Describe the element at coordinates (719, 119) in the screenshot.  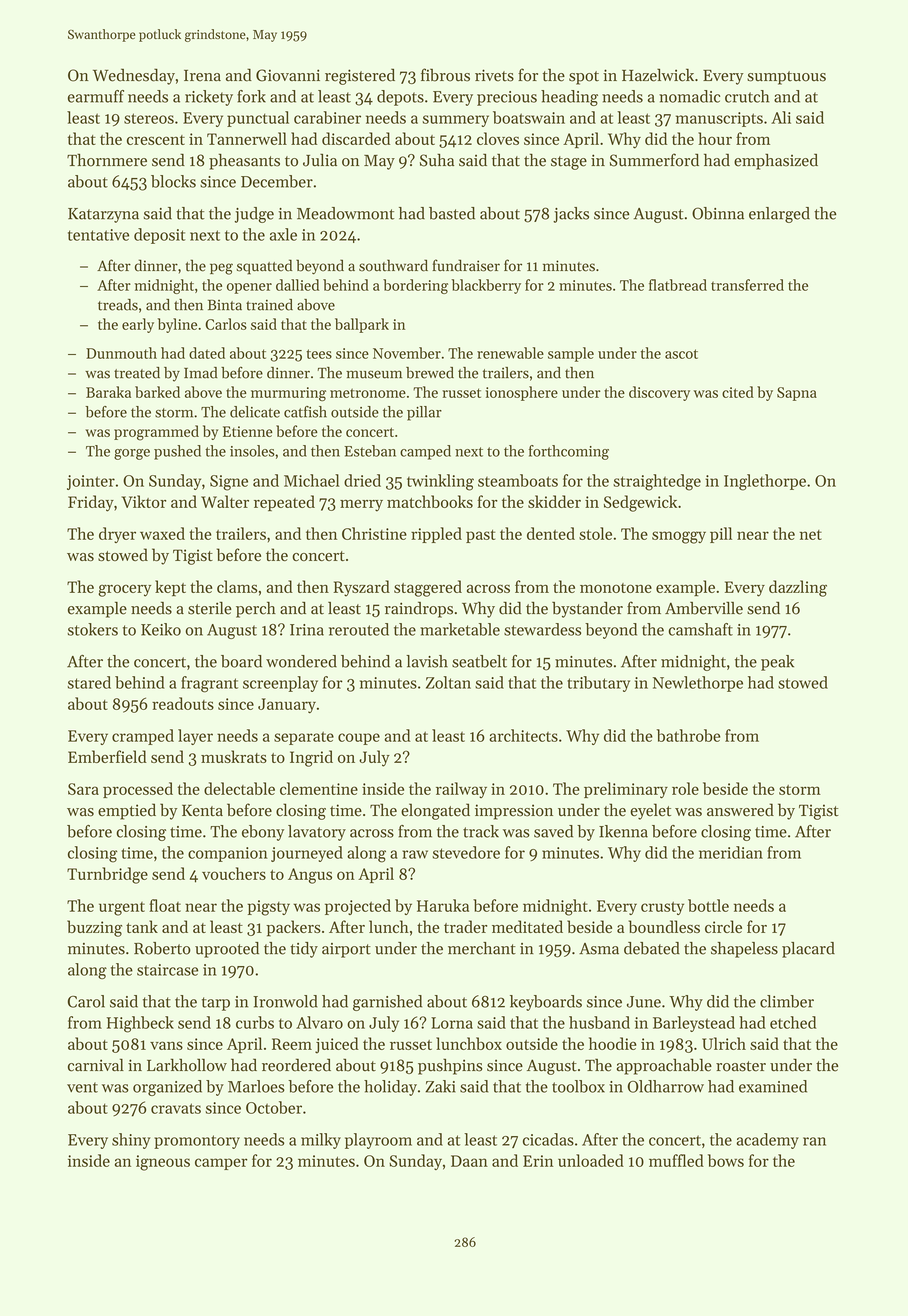
I see `manuscripts` at that location.
